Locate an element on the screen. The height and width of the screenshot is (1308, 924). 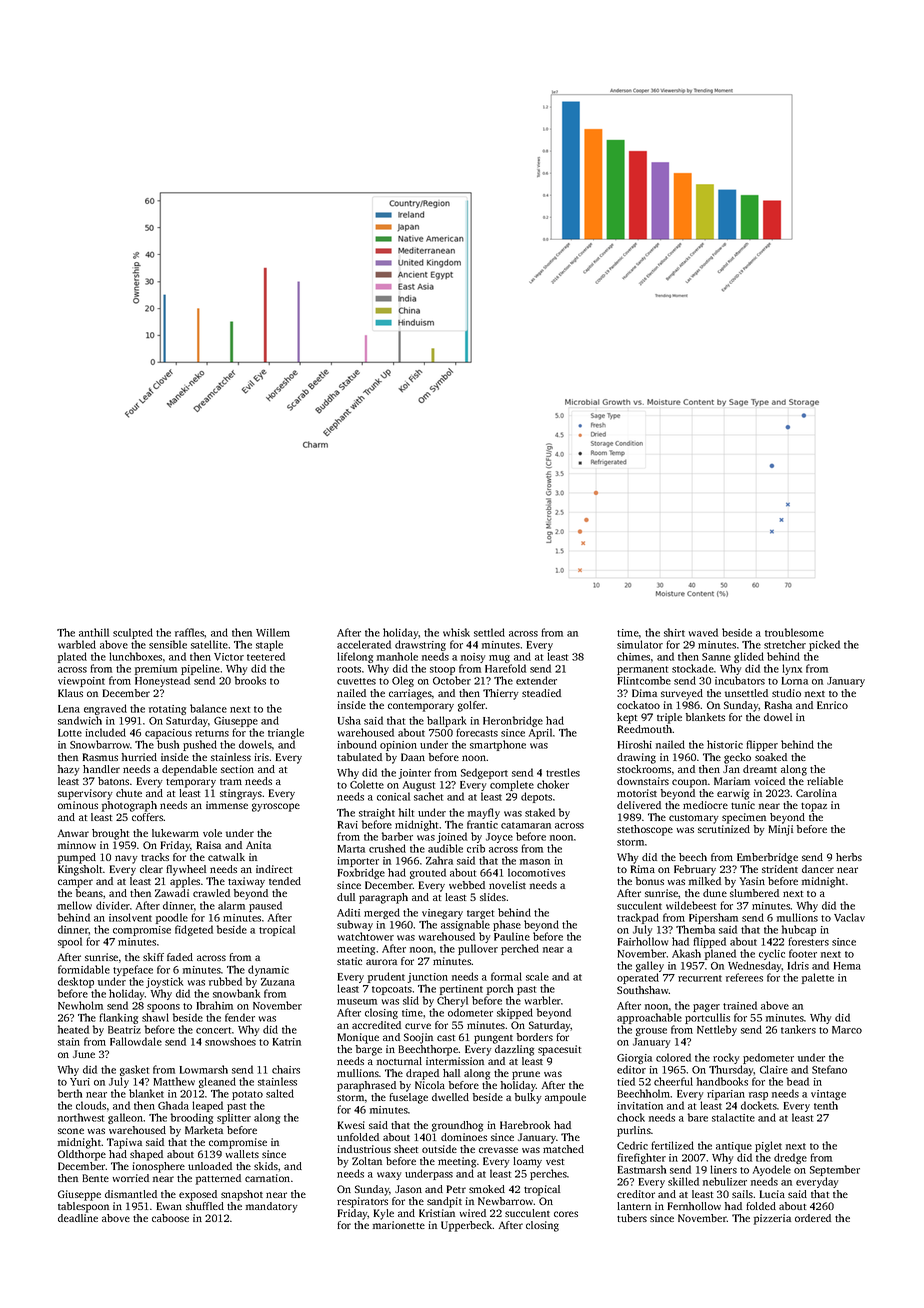
Newbarrow is located at coordinates (506, 1201).
